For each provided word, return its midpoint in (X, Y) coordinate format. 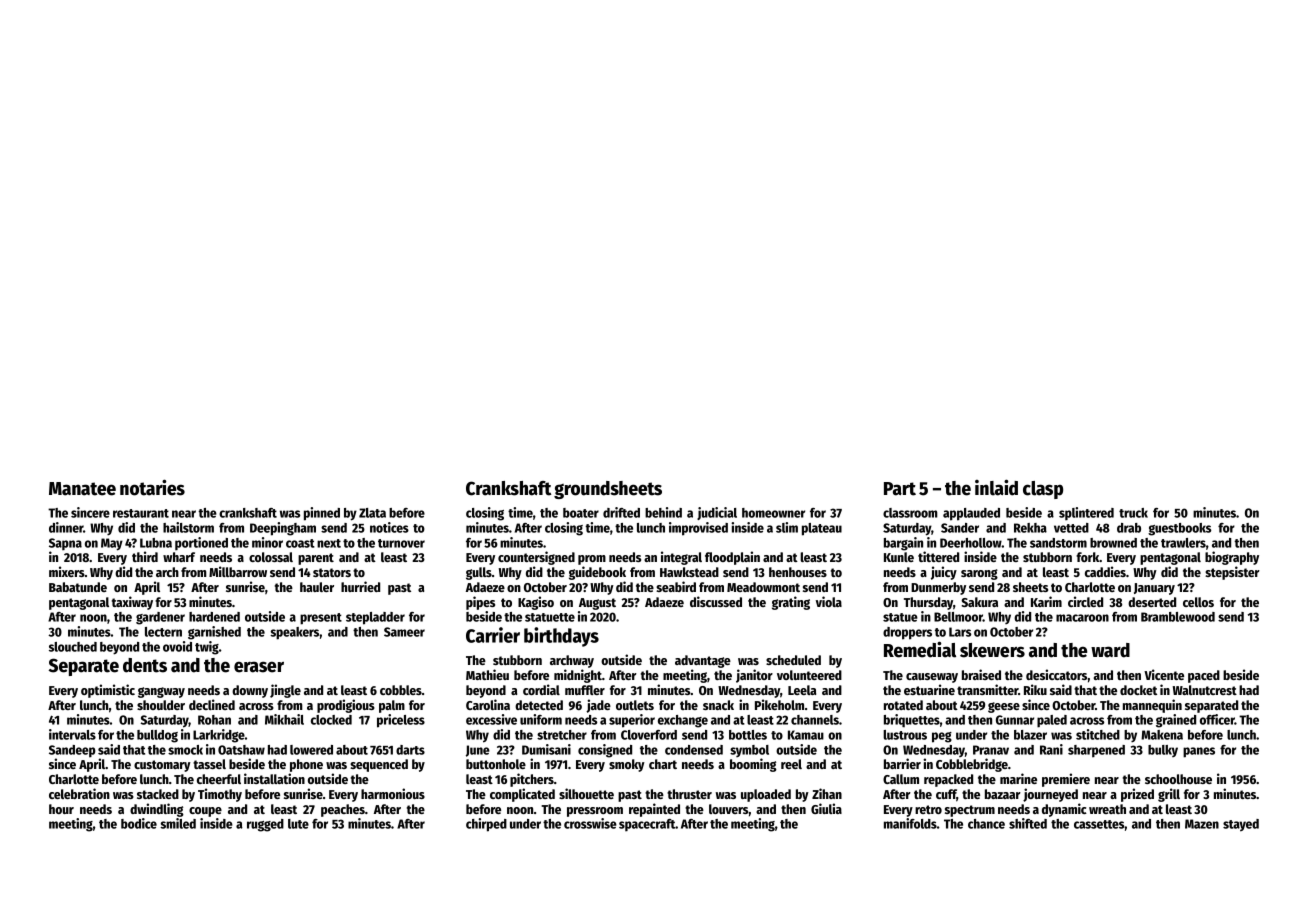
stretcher (562, 735)
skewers (992, 650)
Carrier (493, 635)
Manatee (82, 489)
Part (900, 489)
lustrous (905, 735)
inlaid (996, 487)
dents (145, 665)
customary (162, 766)
